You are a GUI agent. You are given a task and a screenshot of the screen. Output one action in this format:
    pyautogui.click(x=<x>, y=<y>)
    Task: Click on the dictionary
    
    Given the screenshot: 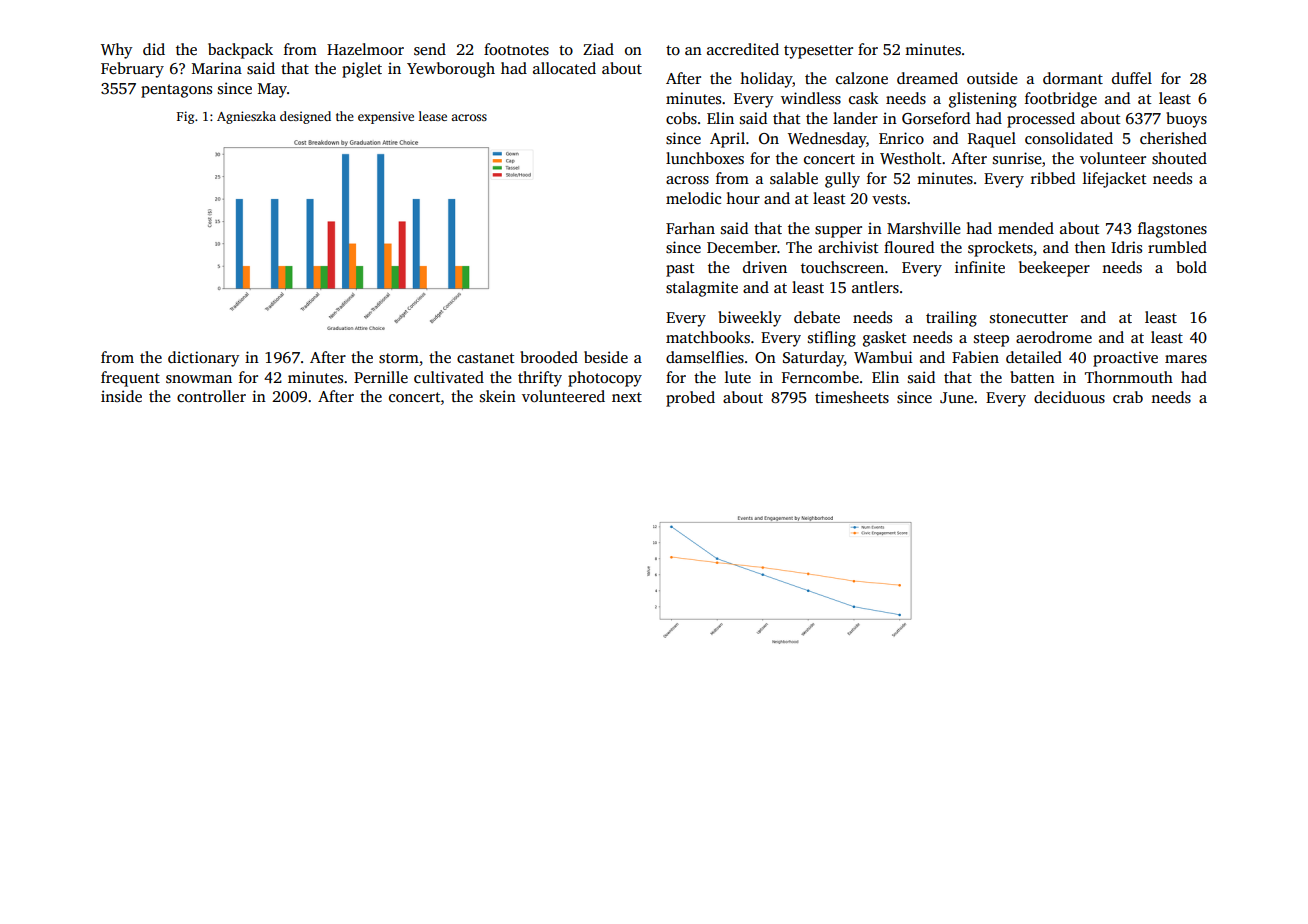 What is the action you would take?
    pyautogui.click(x=203, y=359)
